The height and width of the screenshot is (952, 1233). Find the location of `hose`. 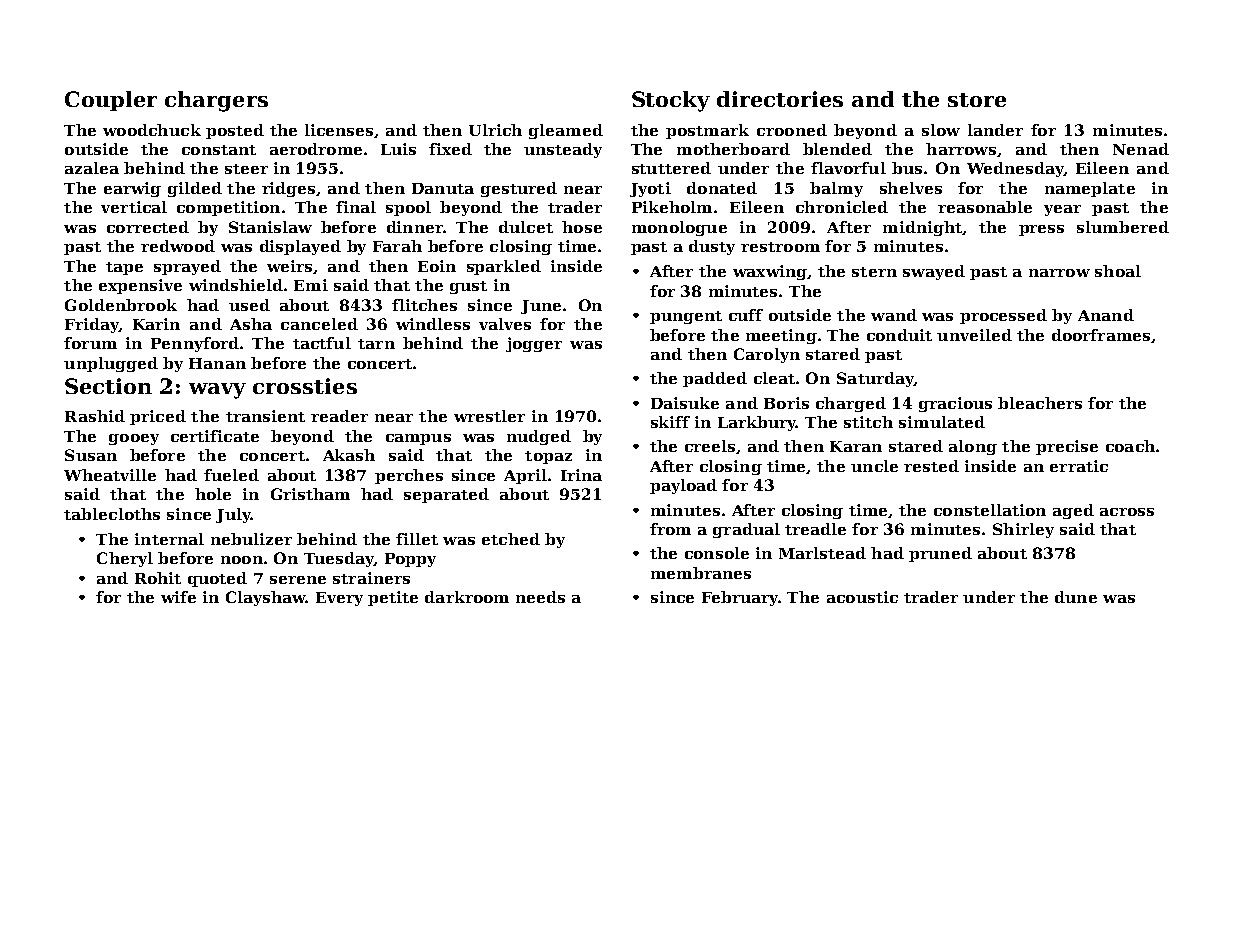

hose is located at coordinates (582, 227).
